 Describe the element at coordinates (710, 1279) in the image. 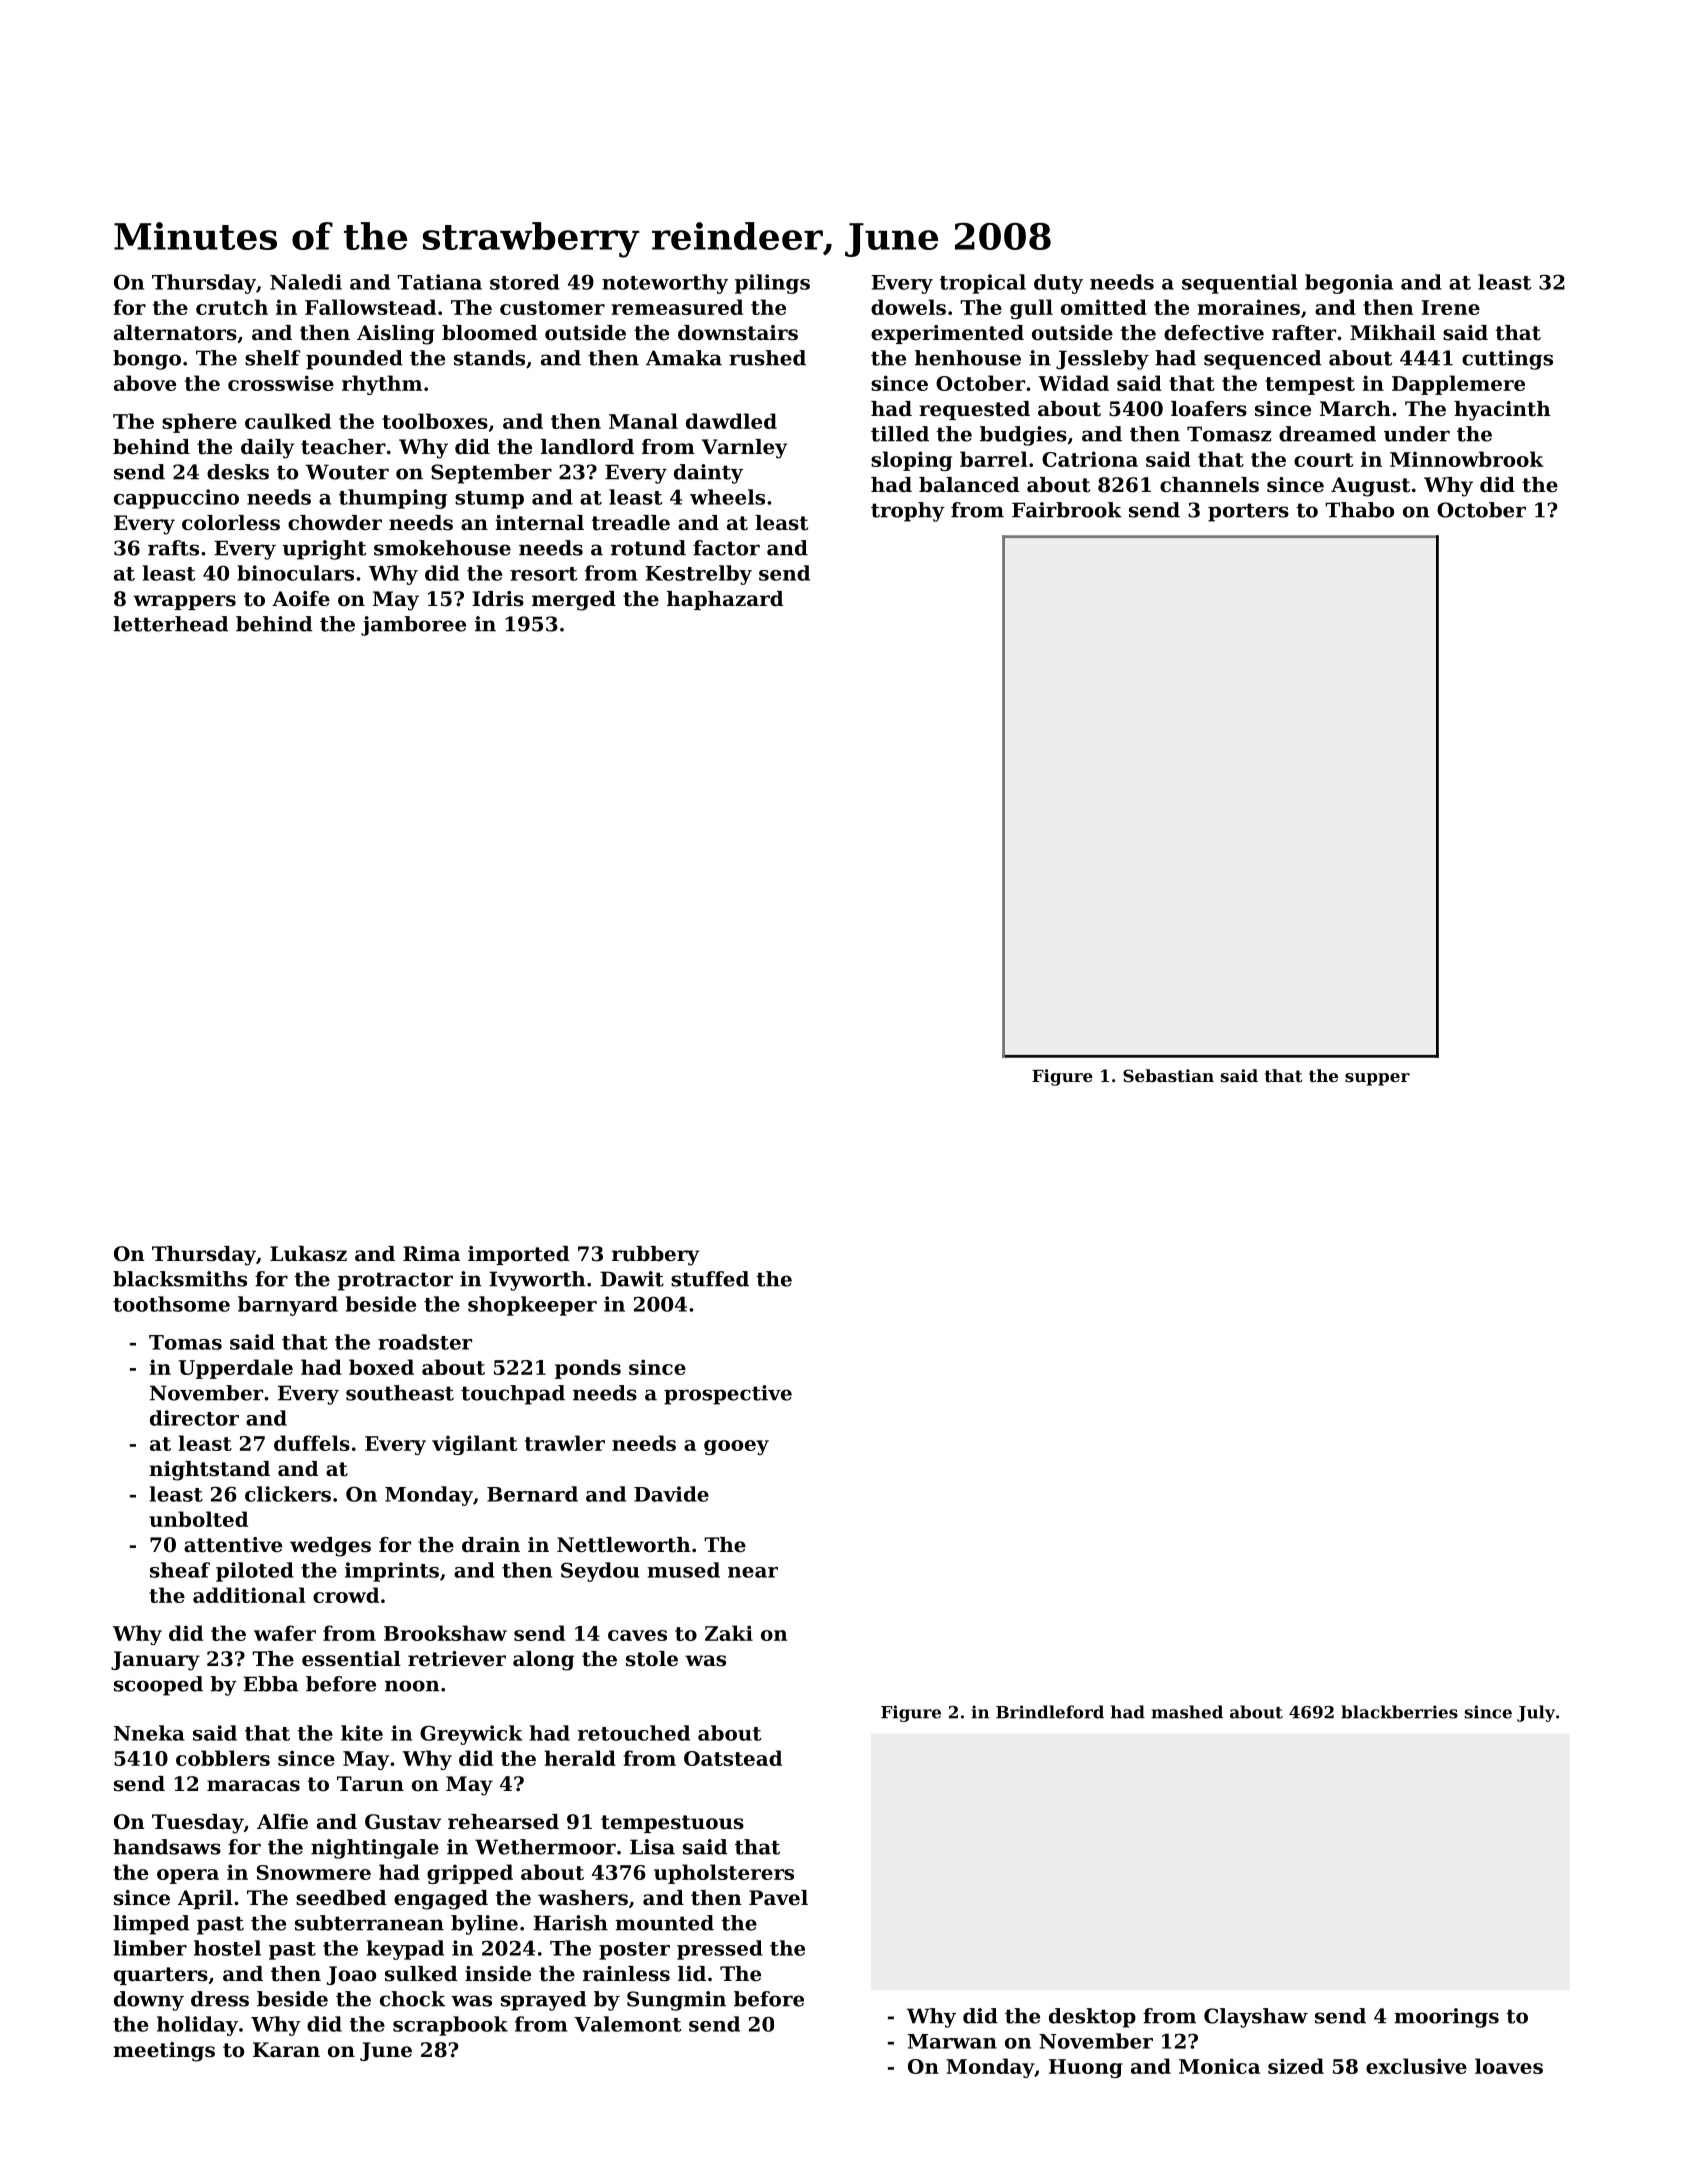

I see `stuffed` at that location.
